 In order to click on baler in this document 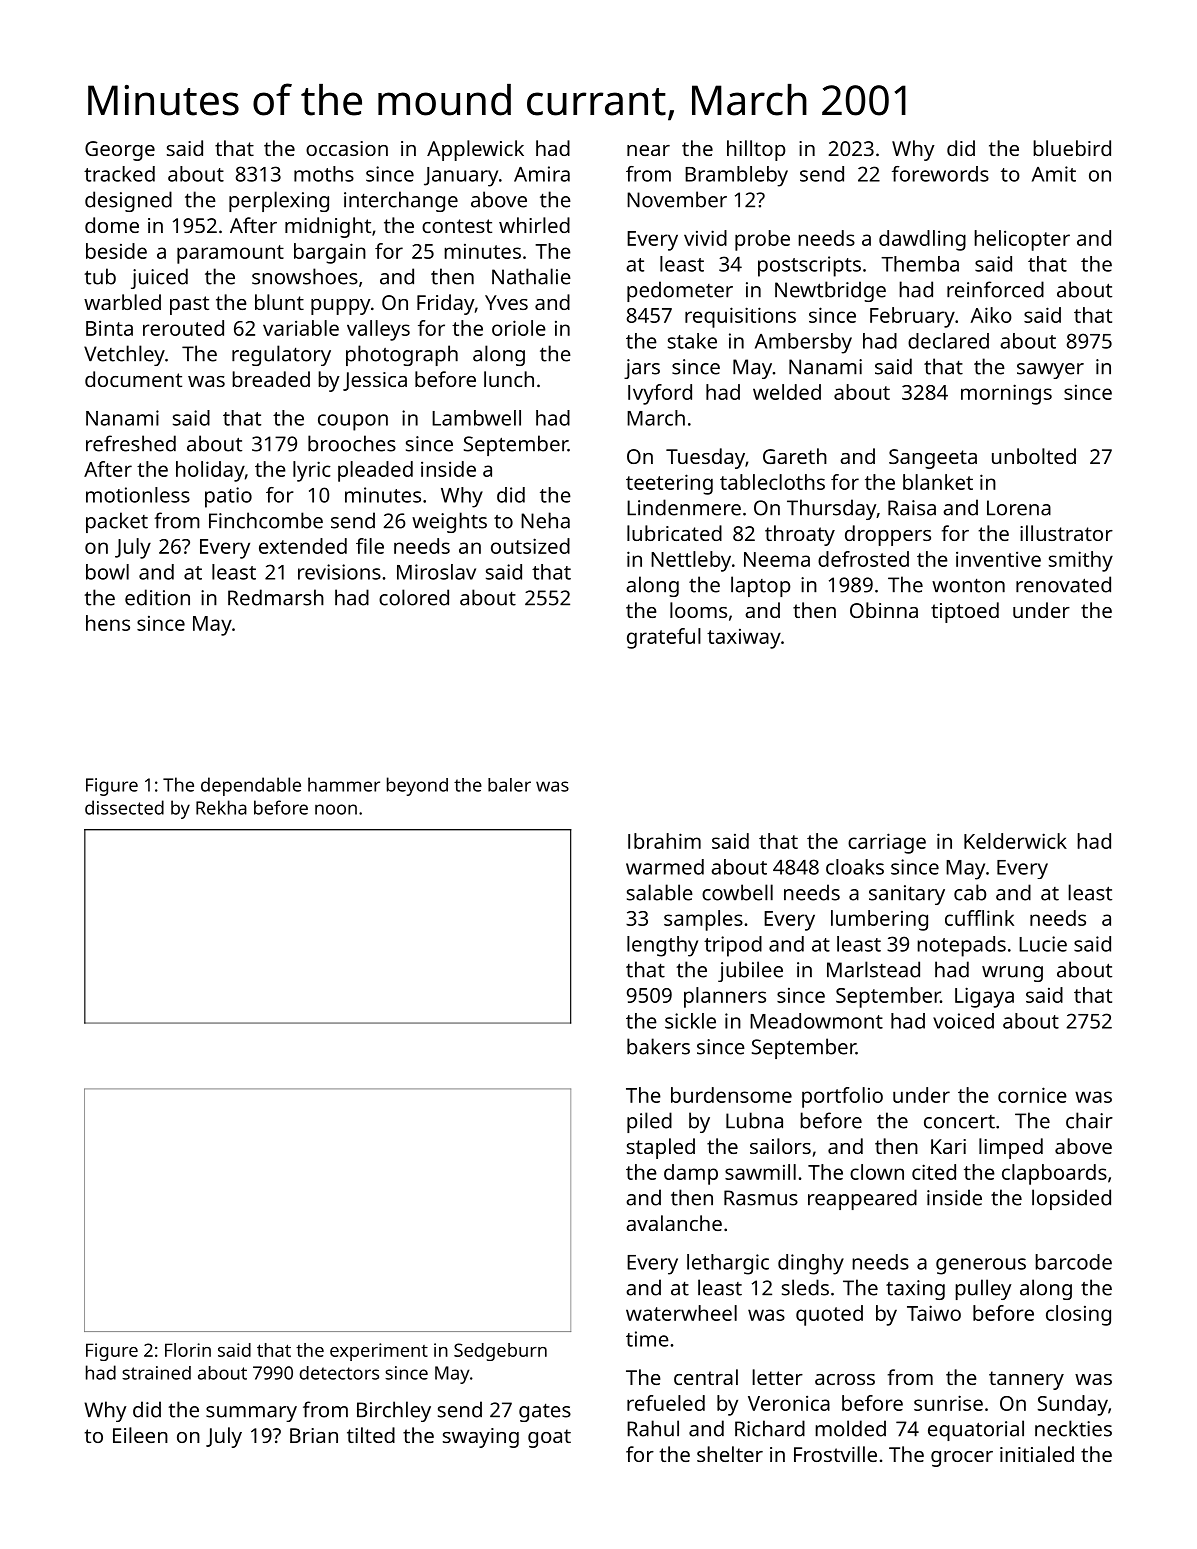, I will do `click(509, 785)`.
